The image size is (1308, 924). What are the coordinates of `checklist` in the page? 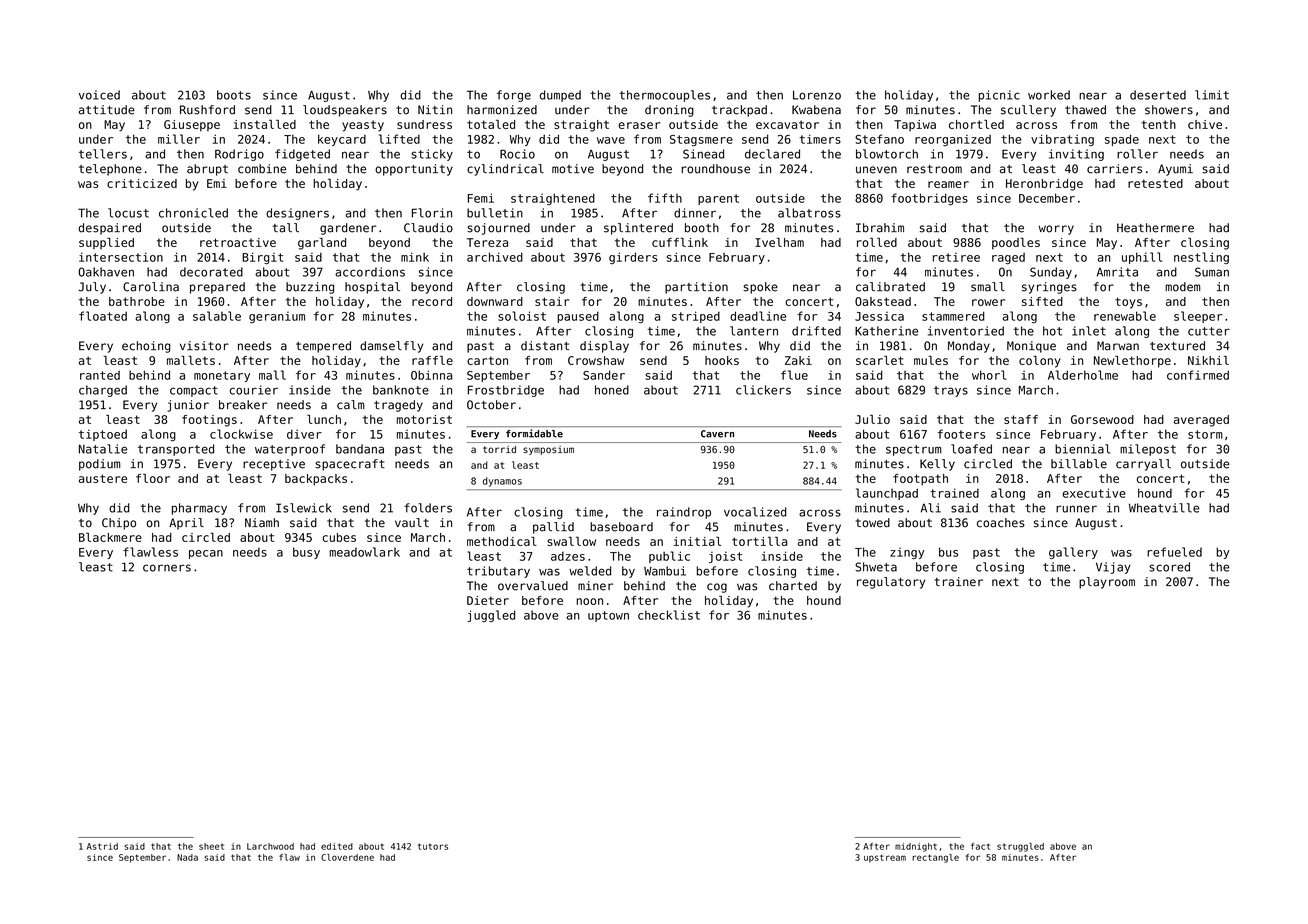 It's located at (669, 615).
